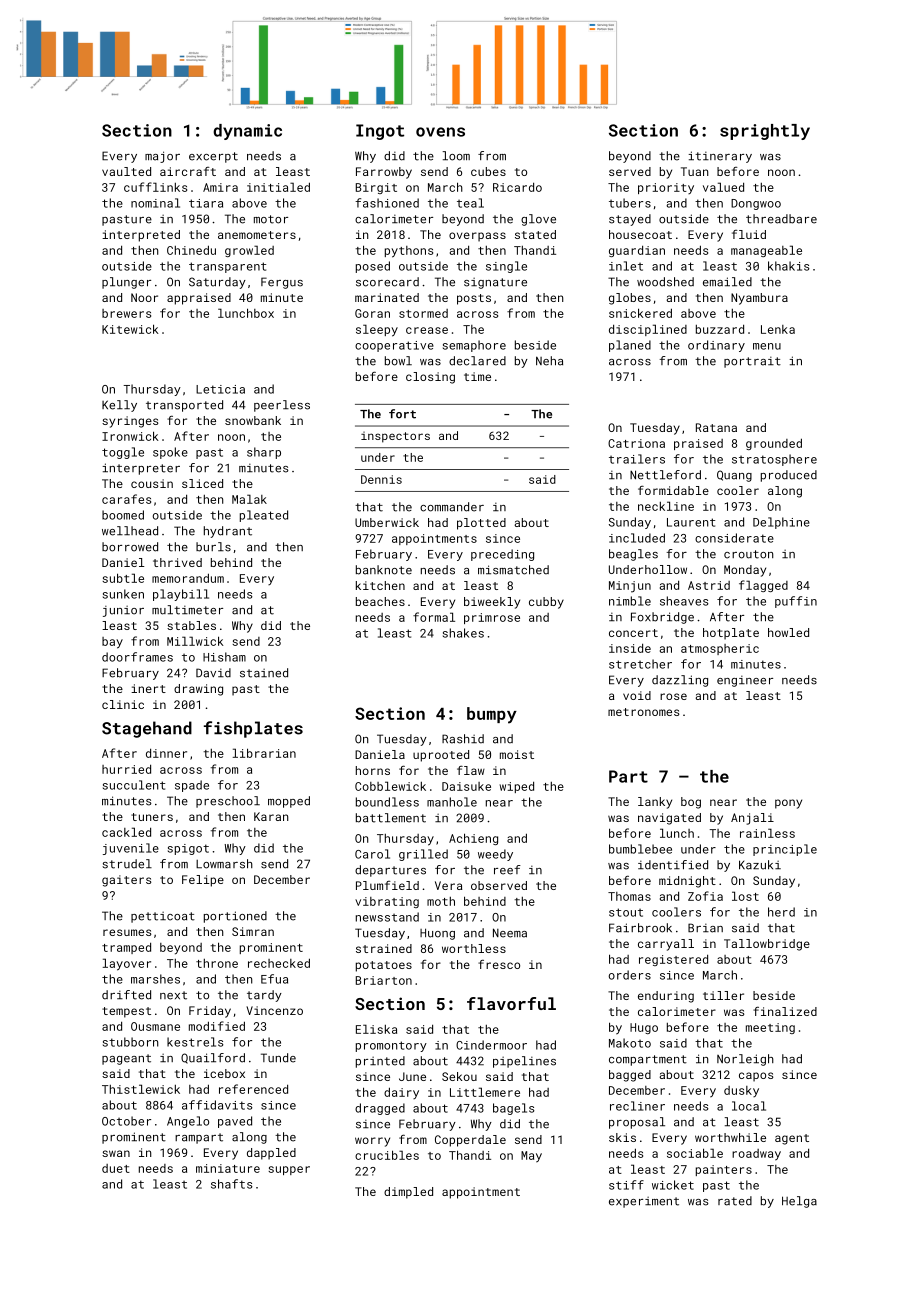 Image resolution: width=924 pixels, height=1308 pixels. I want to click on Anjali, so click(752, 819).
